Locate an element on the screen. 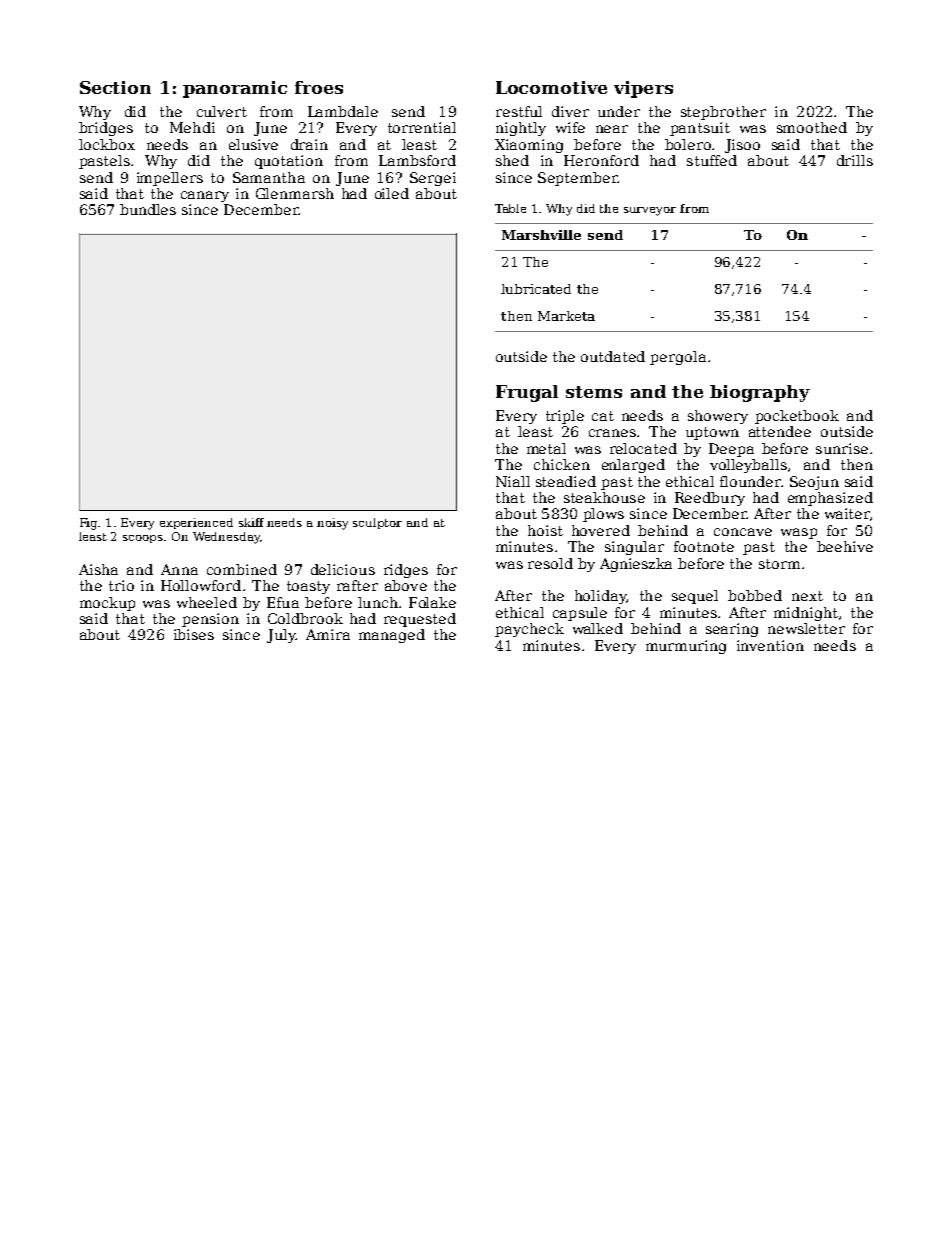 The height and width of the screenshot is (1233, 952). ibises is located at coordinates (194, 634).
